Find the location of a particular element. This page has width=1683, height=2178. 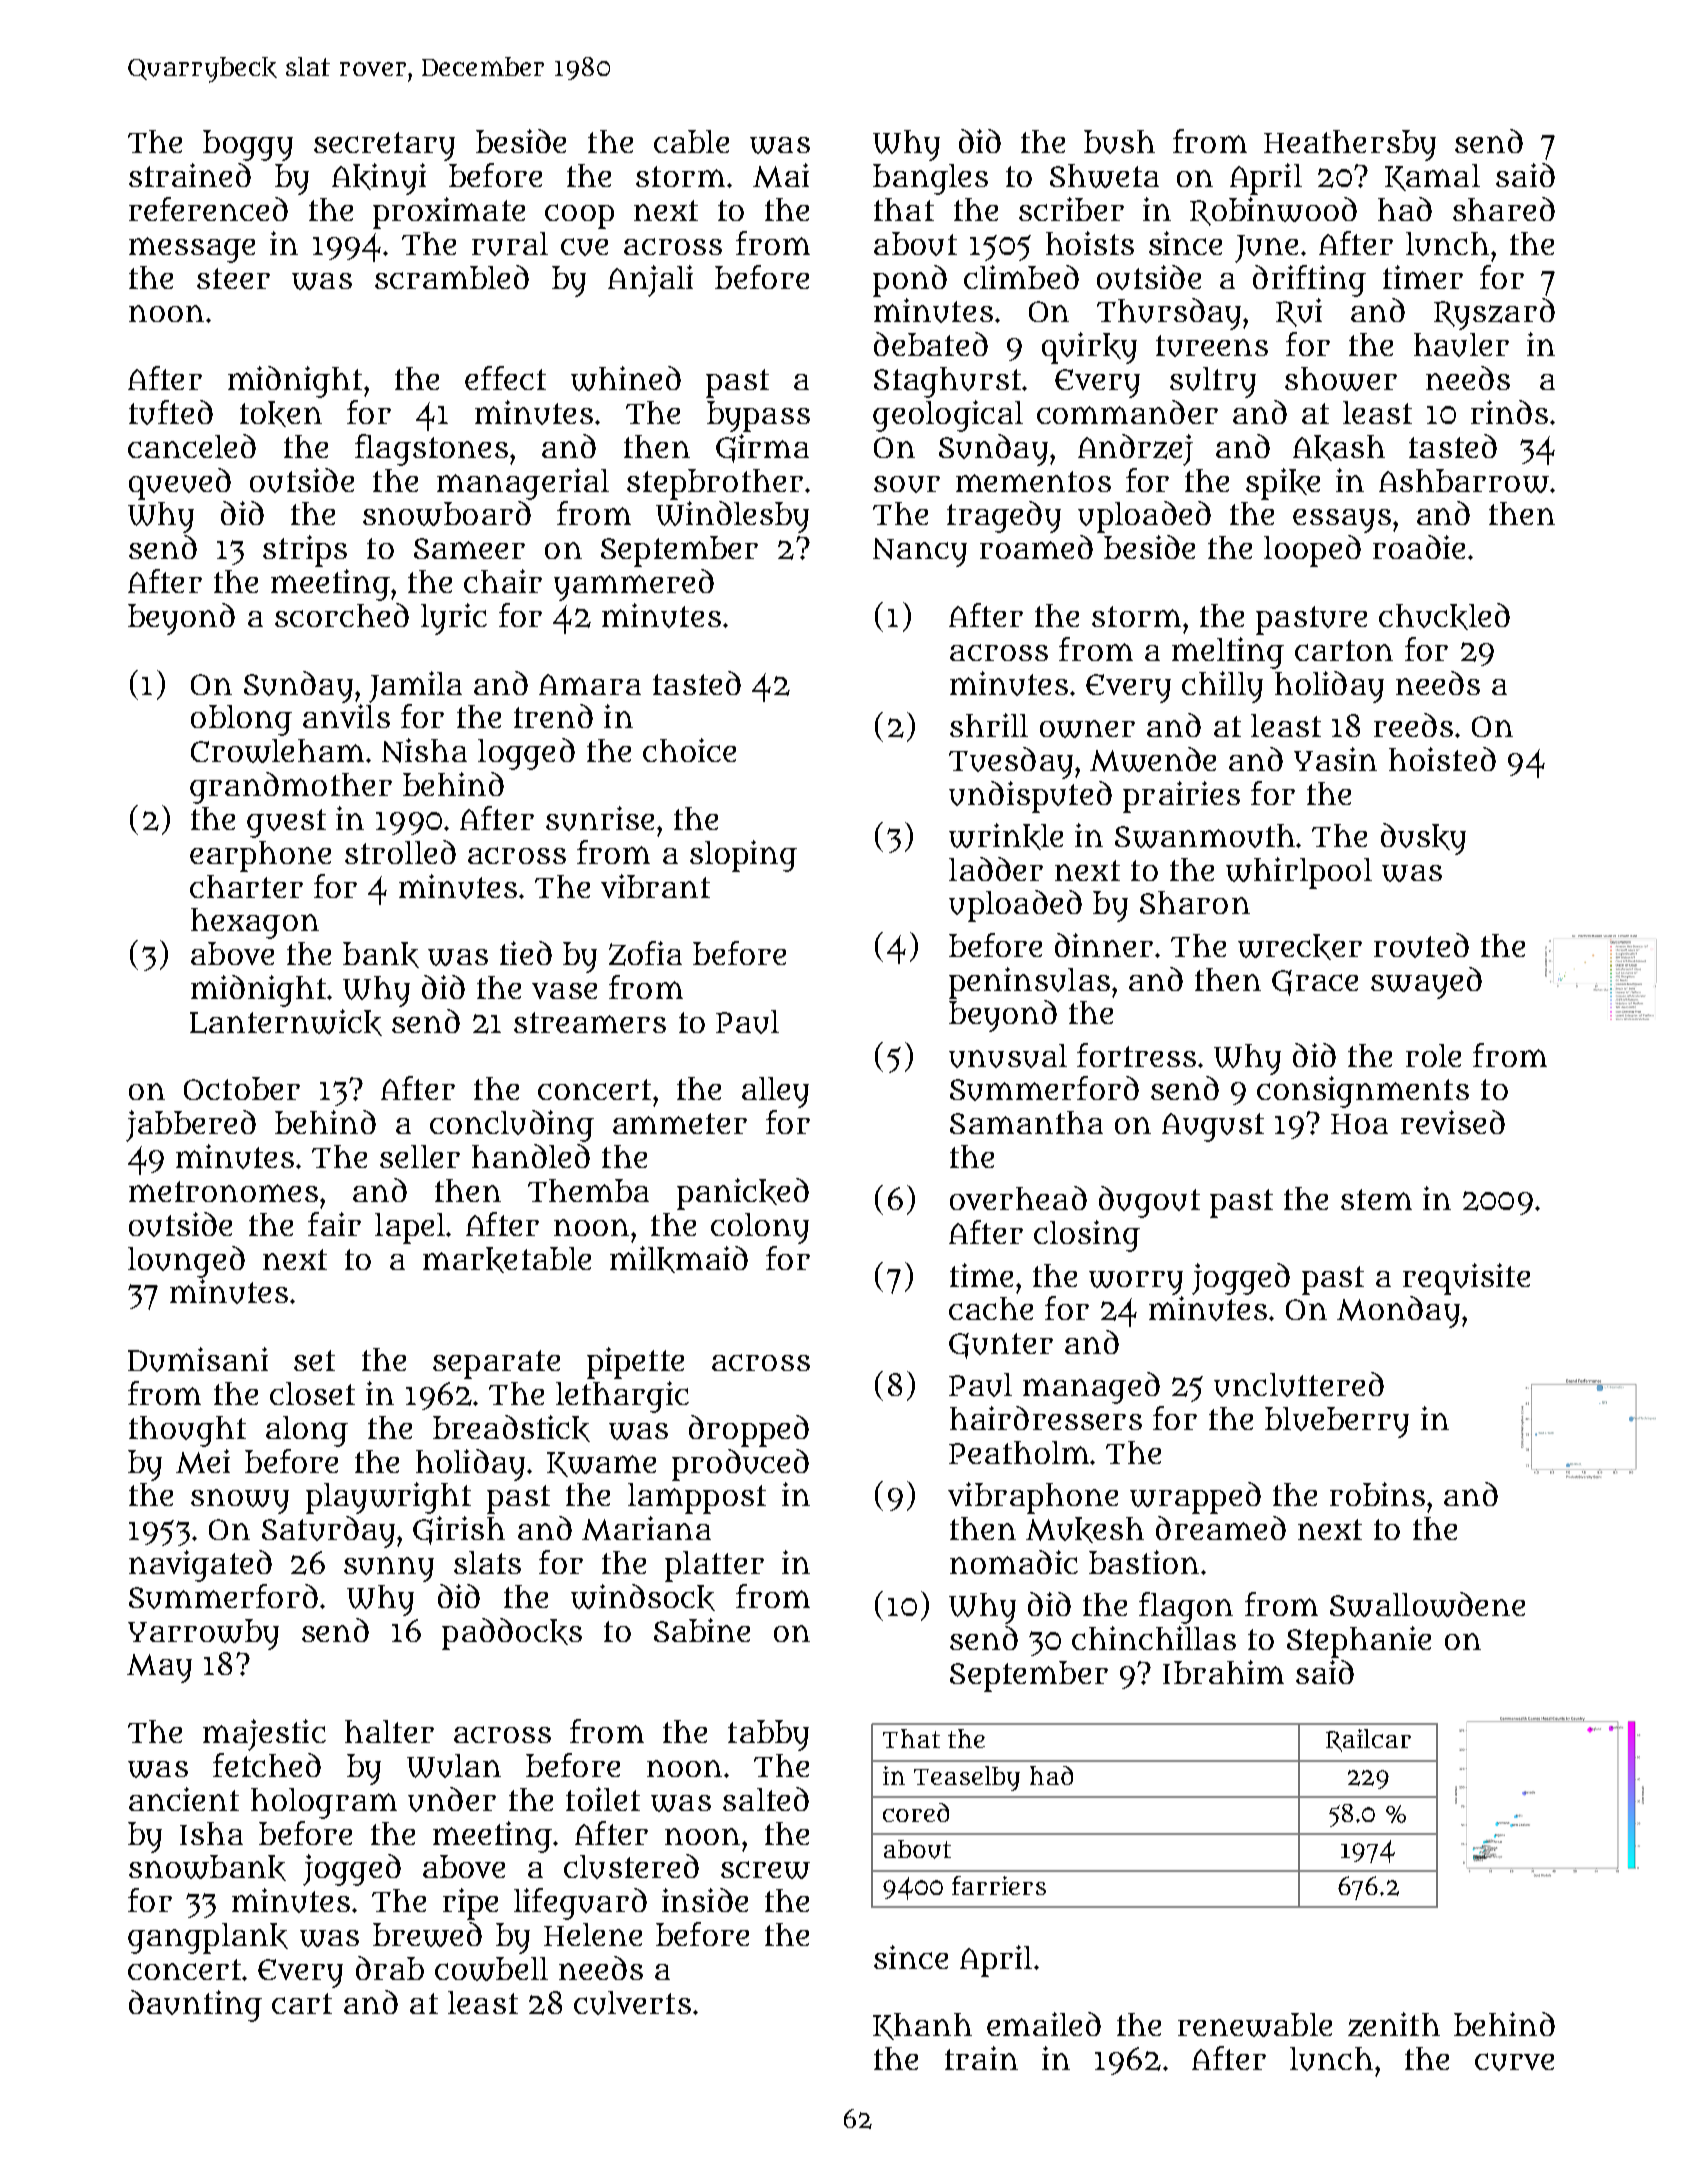

Ryszard is located at coordinates (1494, 314).
